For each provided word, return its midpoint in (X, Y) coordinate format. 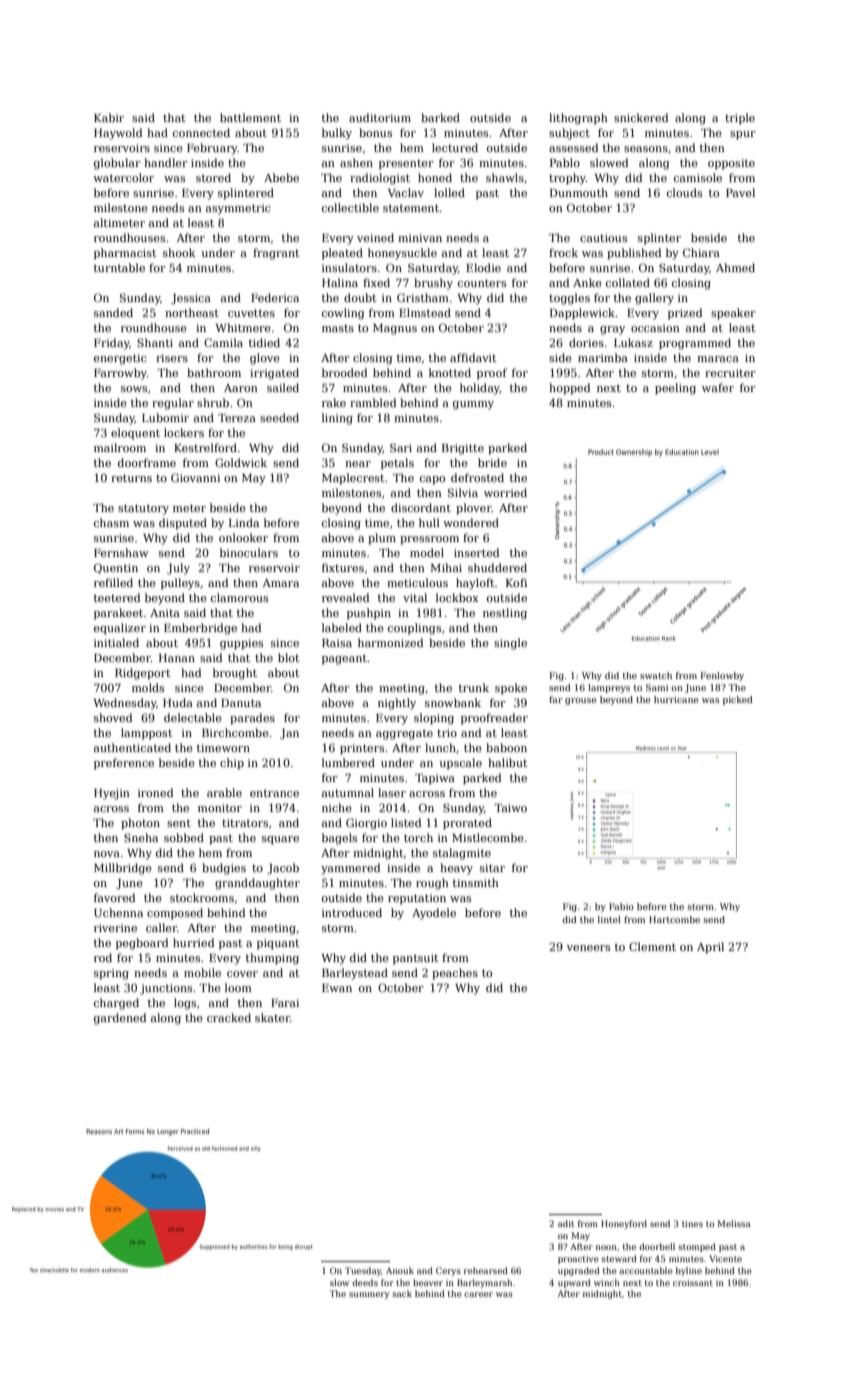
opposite (731, 164)
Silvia (463, 492)
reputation (417, 899)
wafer (718, 387)
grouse (580, 701)
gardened (120, 1019)
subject (569, 134)
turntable (119, 267)
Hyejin (112, 794)
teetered (117, 597)
